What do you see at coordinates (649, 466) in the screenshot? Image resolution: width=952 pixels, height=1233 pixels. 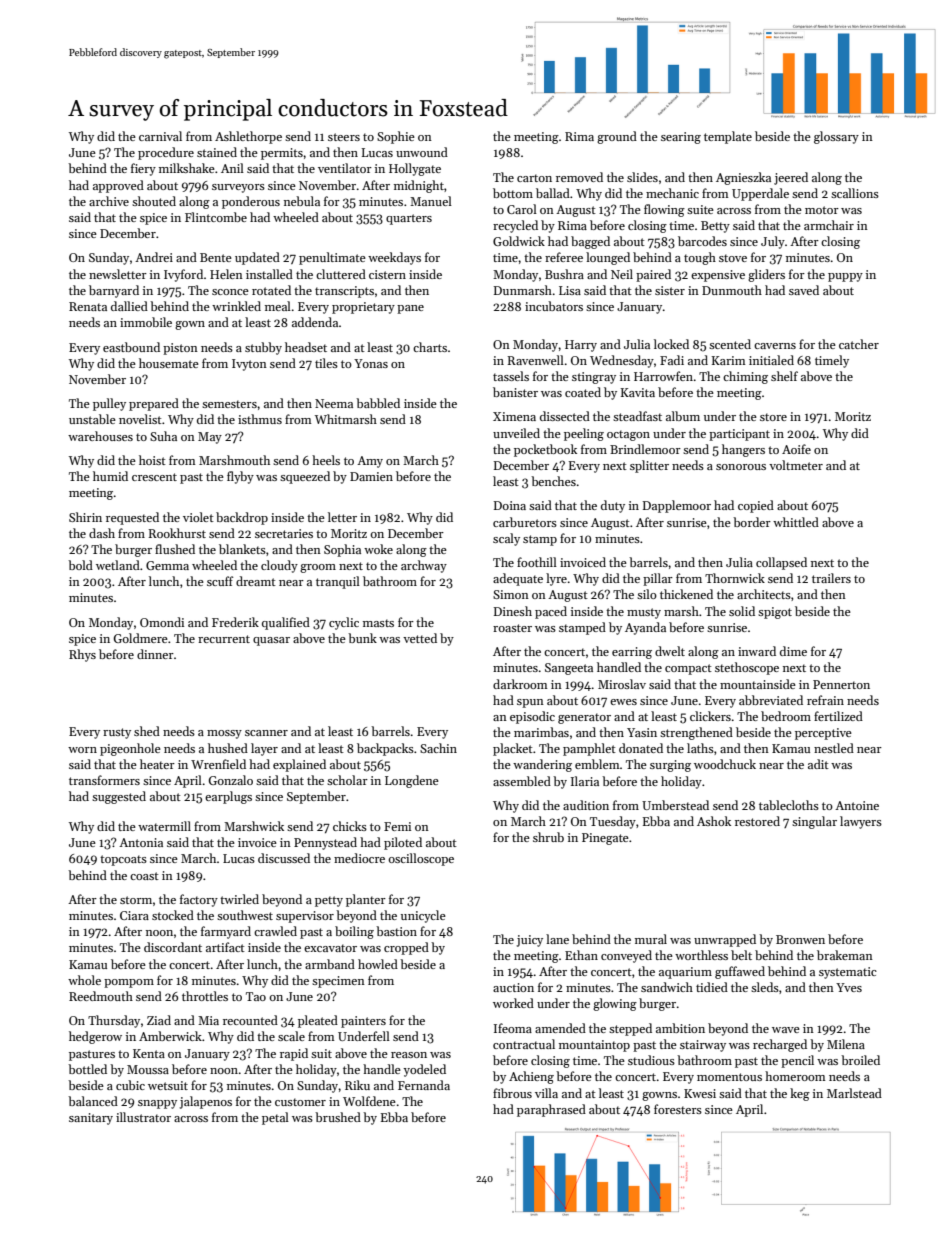 I see `splitter` at bounding box center [649, 466].
